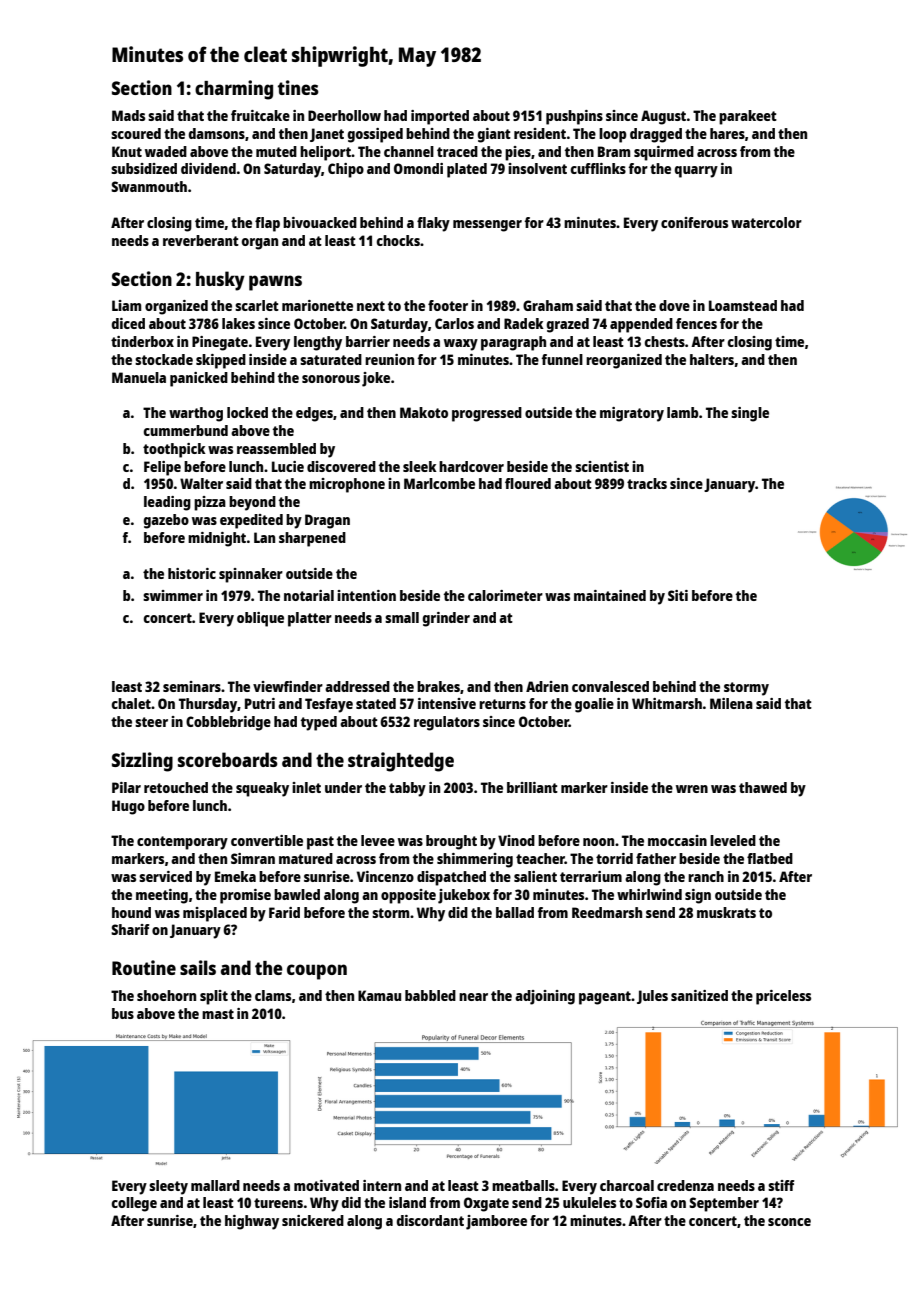 Image resolution: width=924 pixels, height=1308 pixels. Describe the element at coordinates (401, 762) in the screenshot. I see `straightedge` at that location.
